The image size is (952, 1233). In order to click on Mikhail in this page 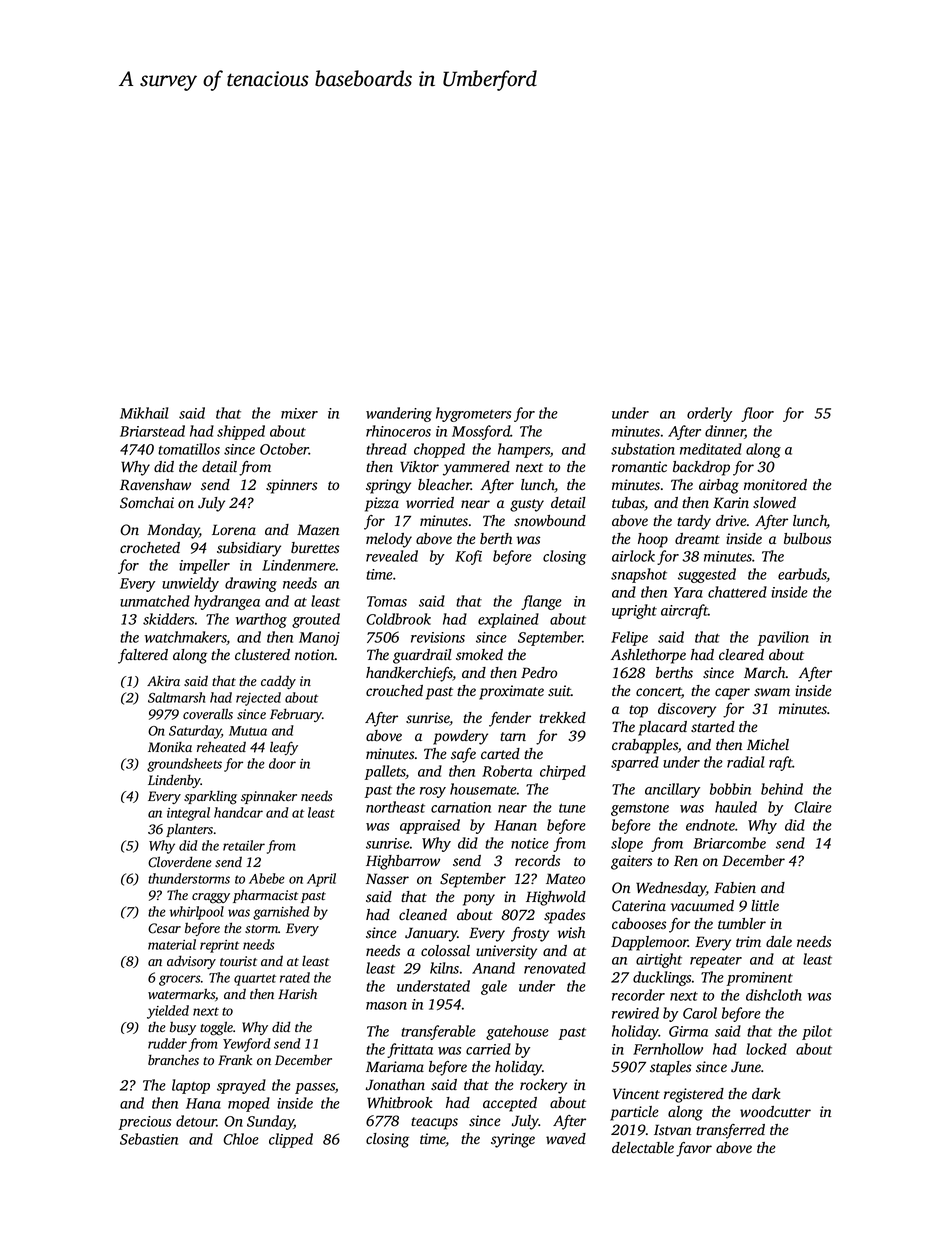, I will do `click(144, 413)`.
